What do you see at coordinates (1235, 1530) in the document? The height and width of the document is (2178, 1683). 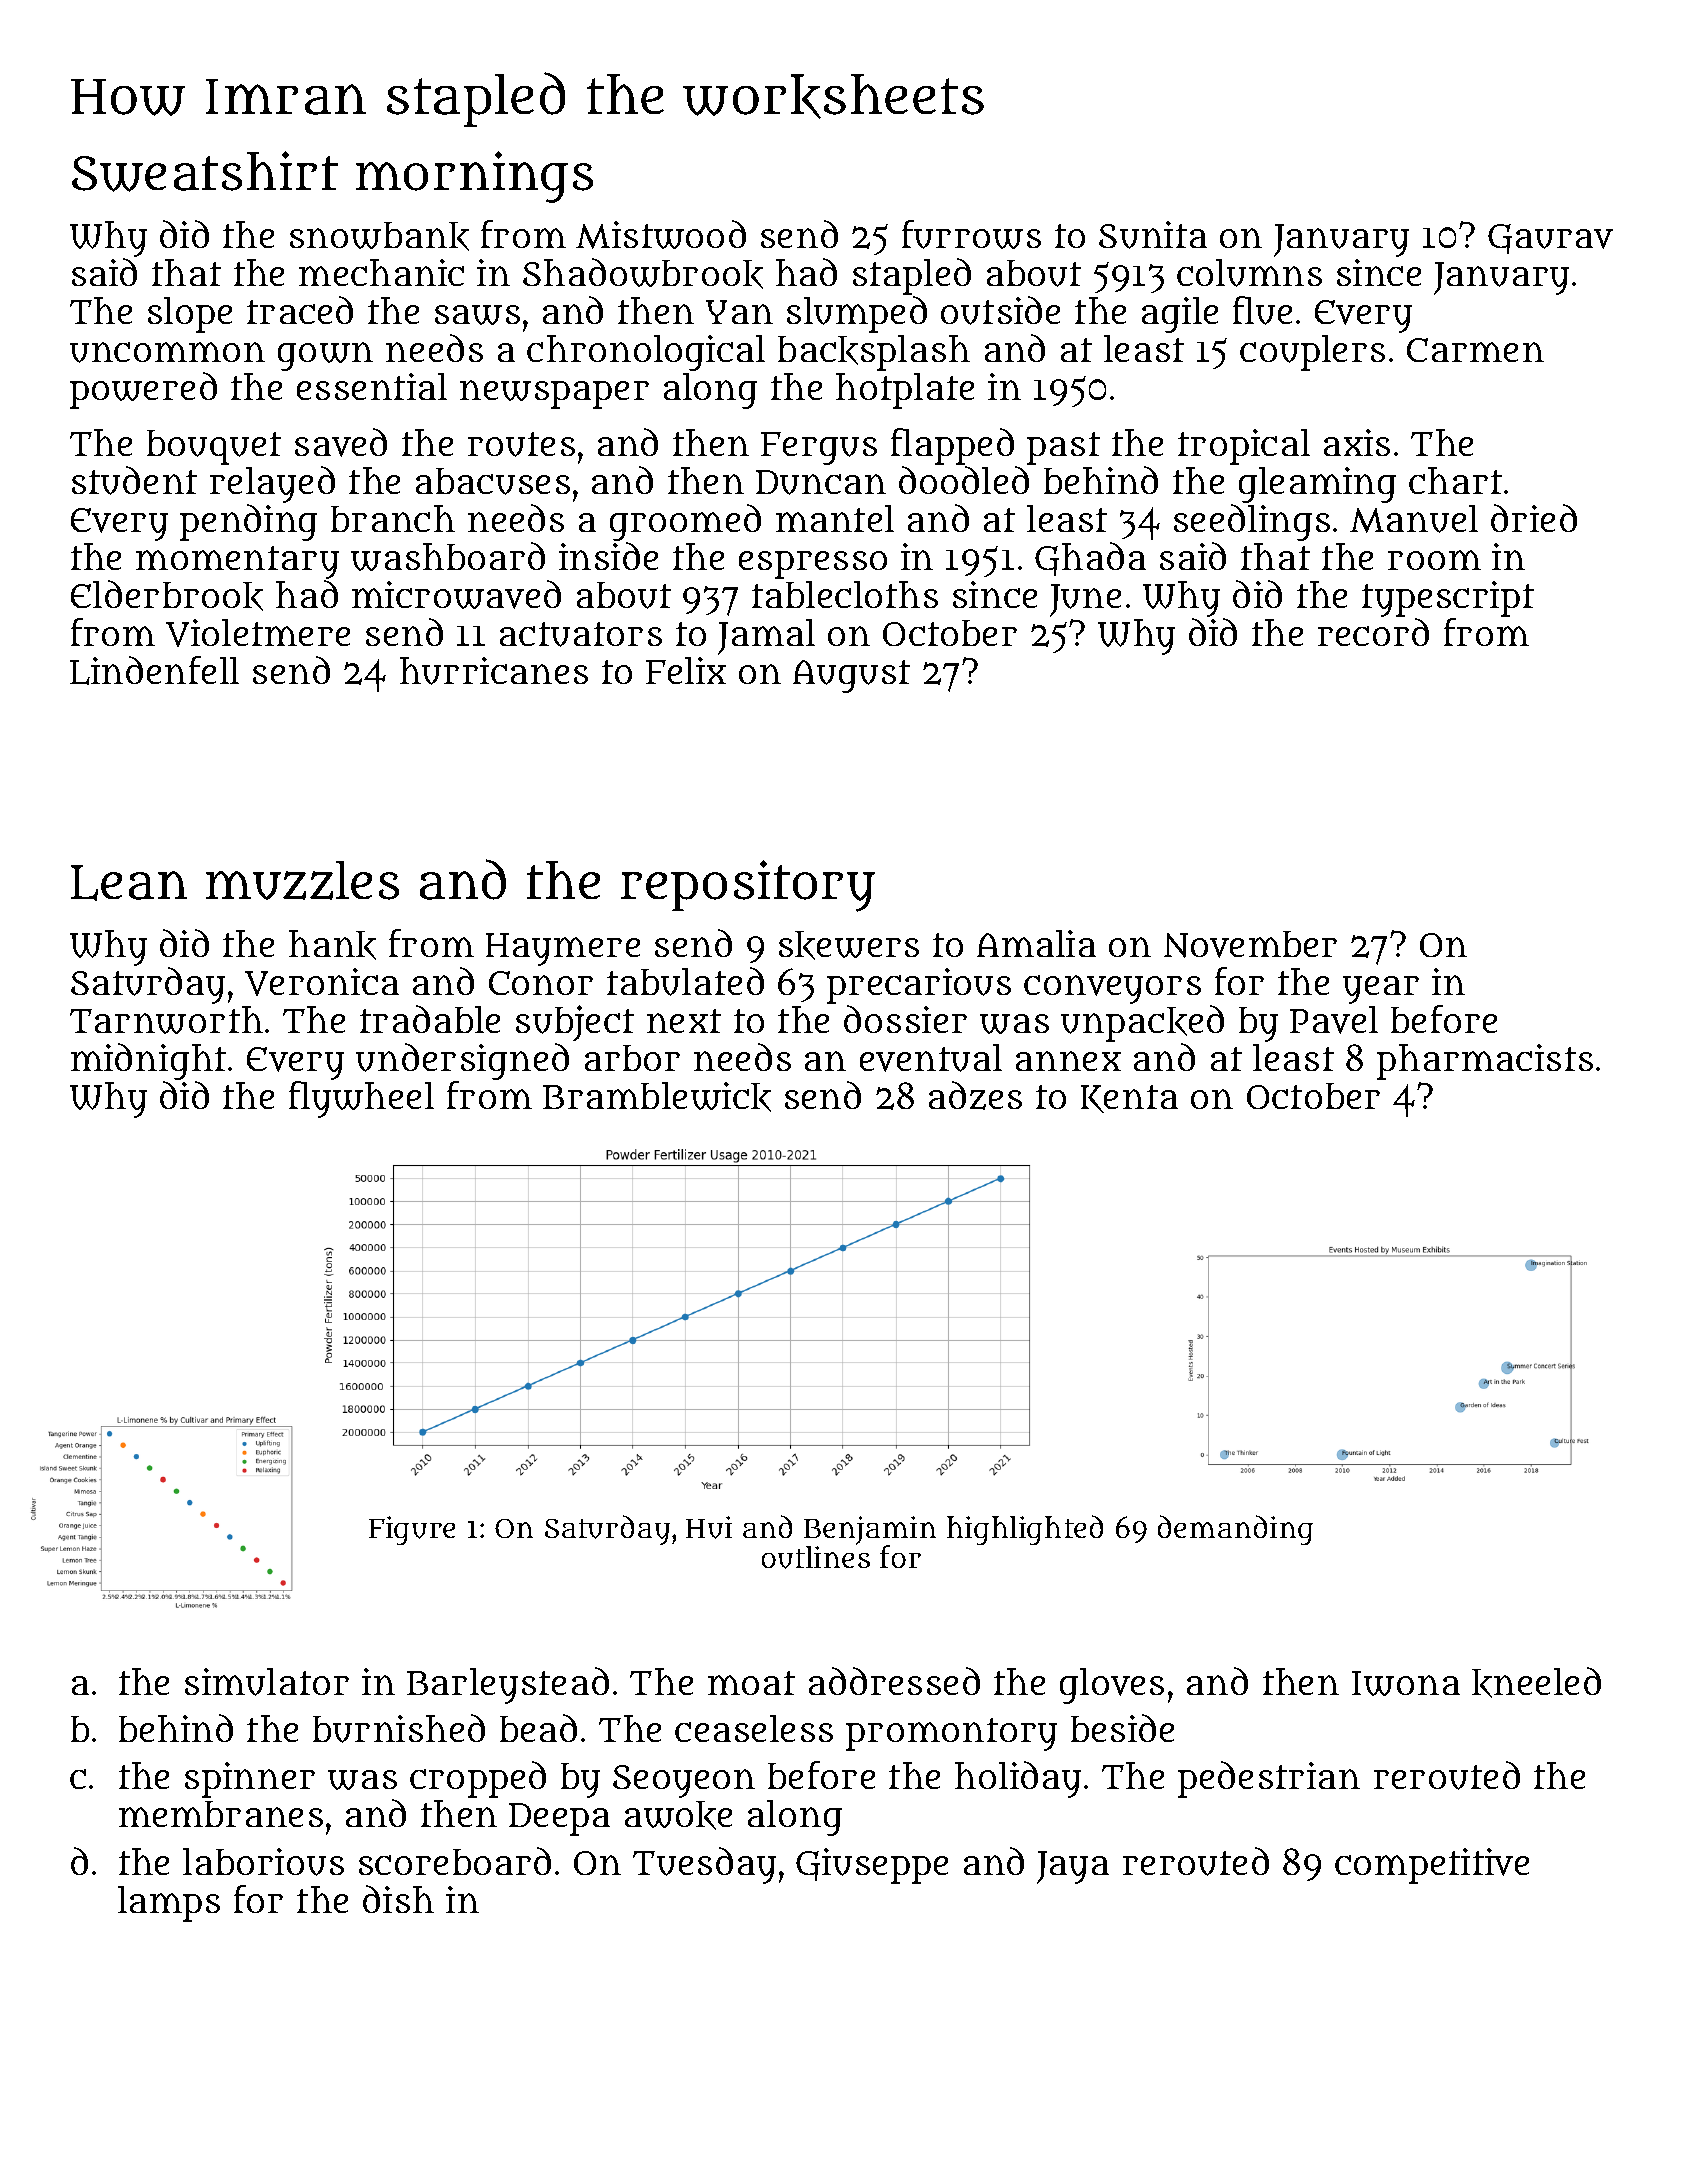 I see `demanding` at bounding box center [1235, 1530].
